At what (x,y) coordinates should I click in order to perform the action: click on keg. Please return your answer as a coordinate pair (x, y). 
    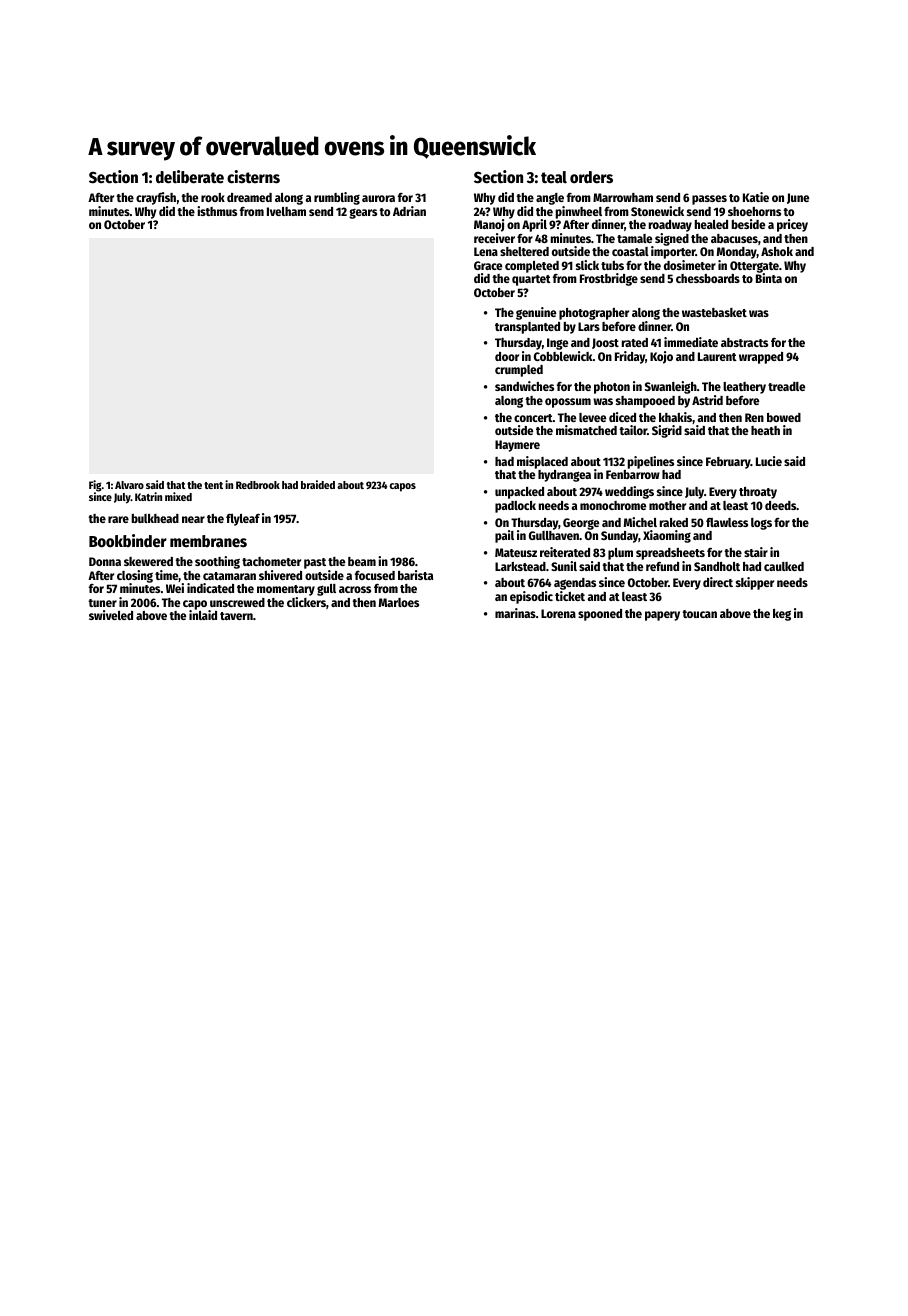
    Looking at the image, I should click on (782, 615).
